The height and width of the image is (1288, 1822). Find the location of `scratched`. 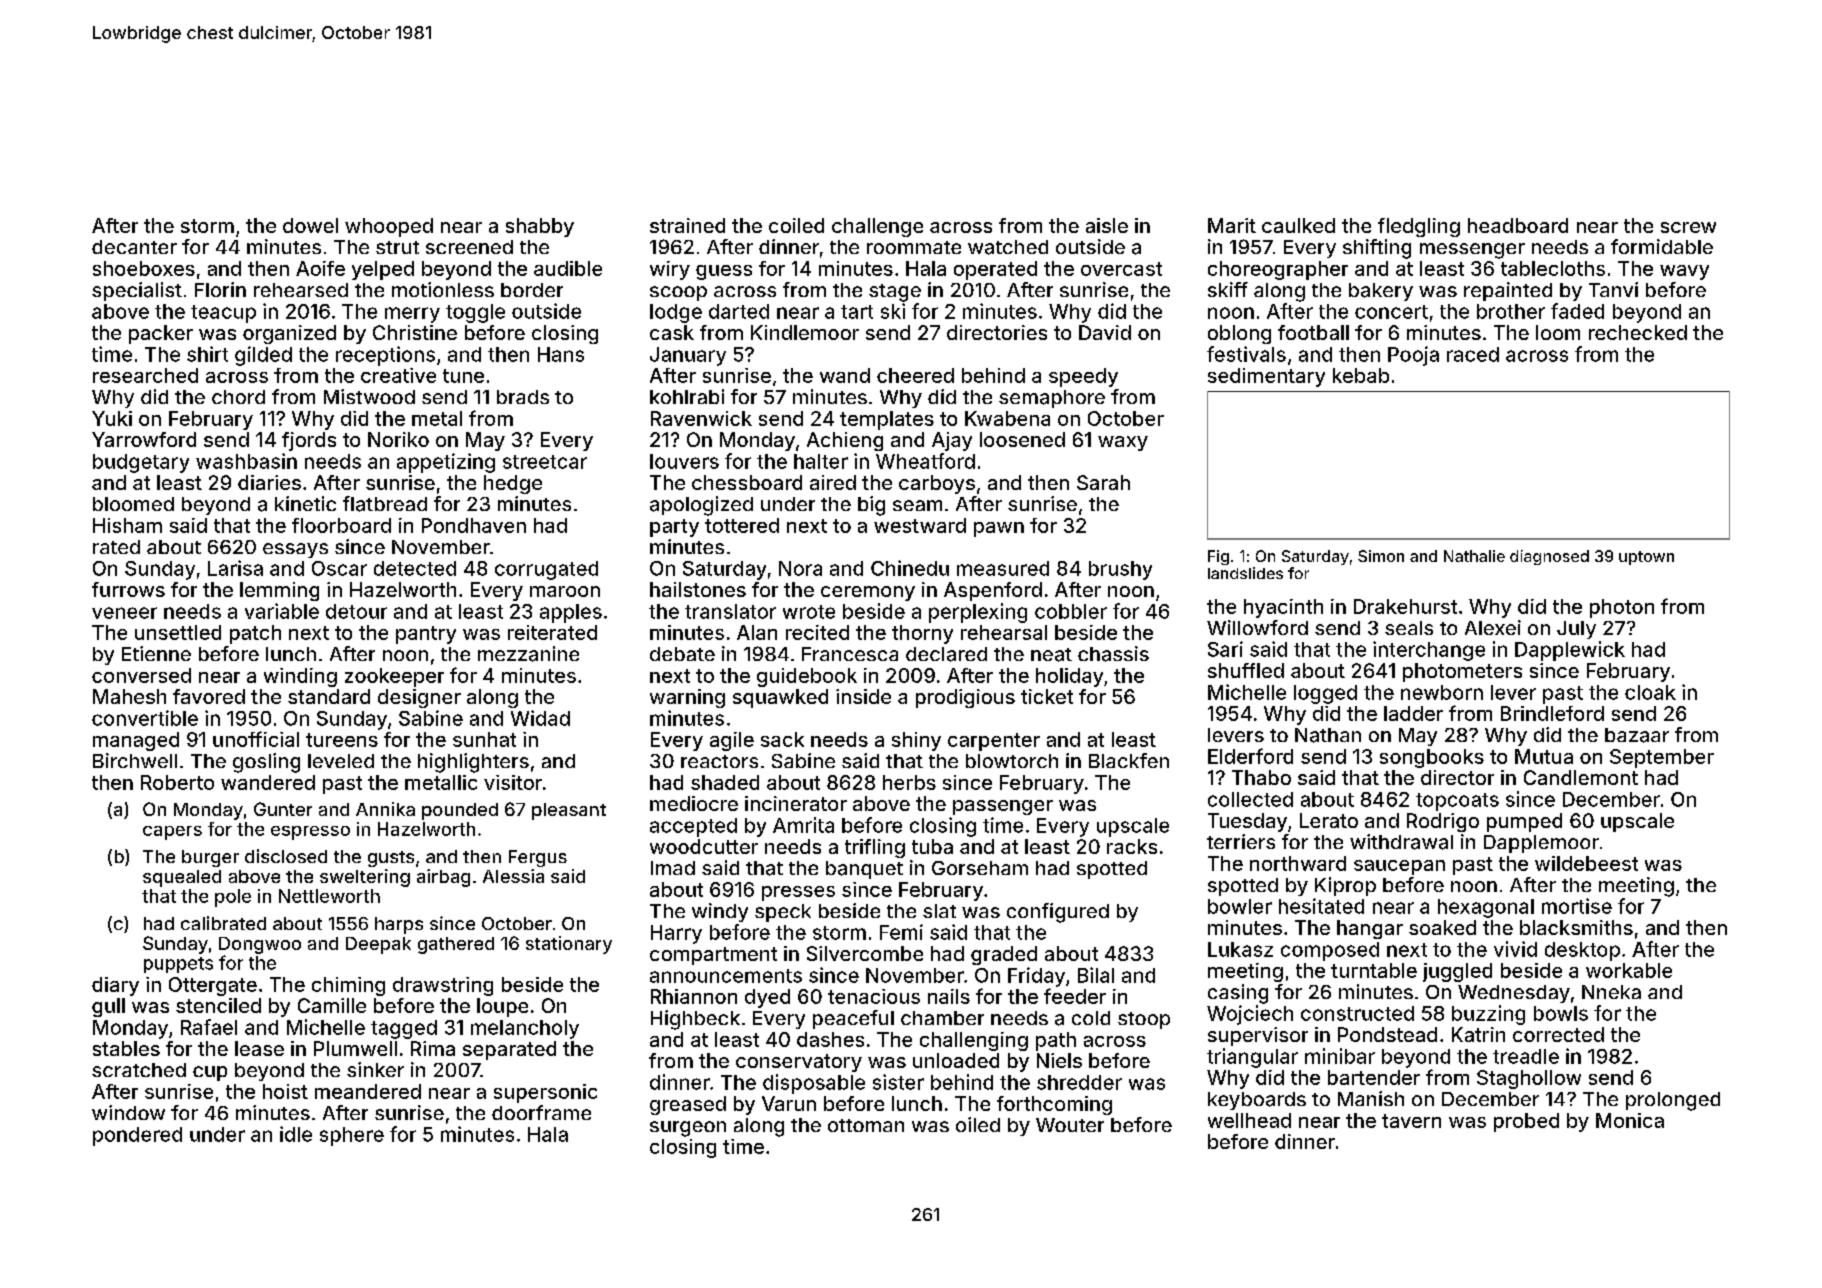

scratched is located at coordinates (139, 1070).
